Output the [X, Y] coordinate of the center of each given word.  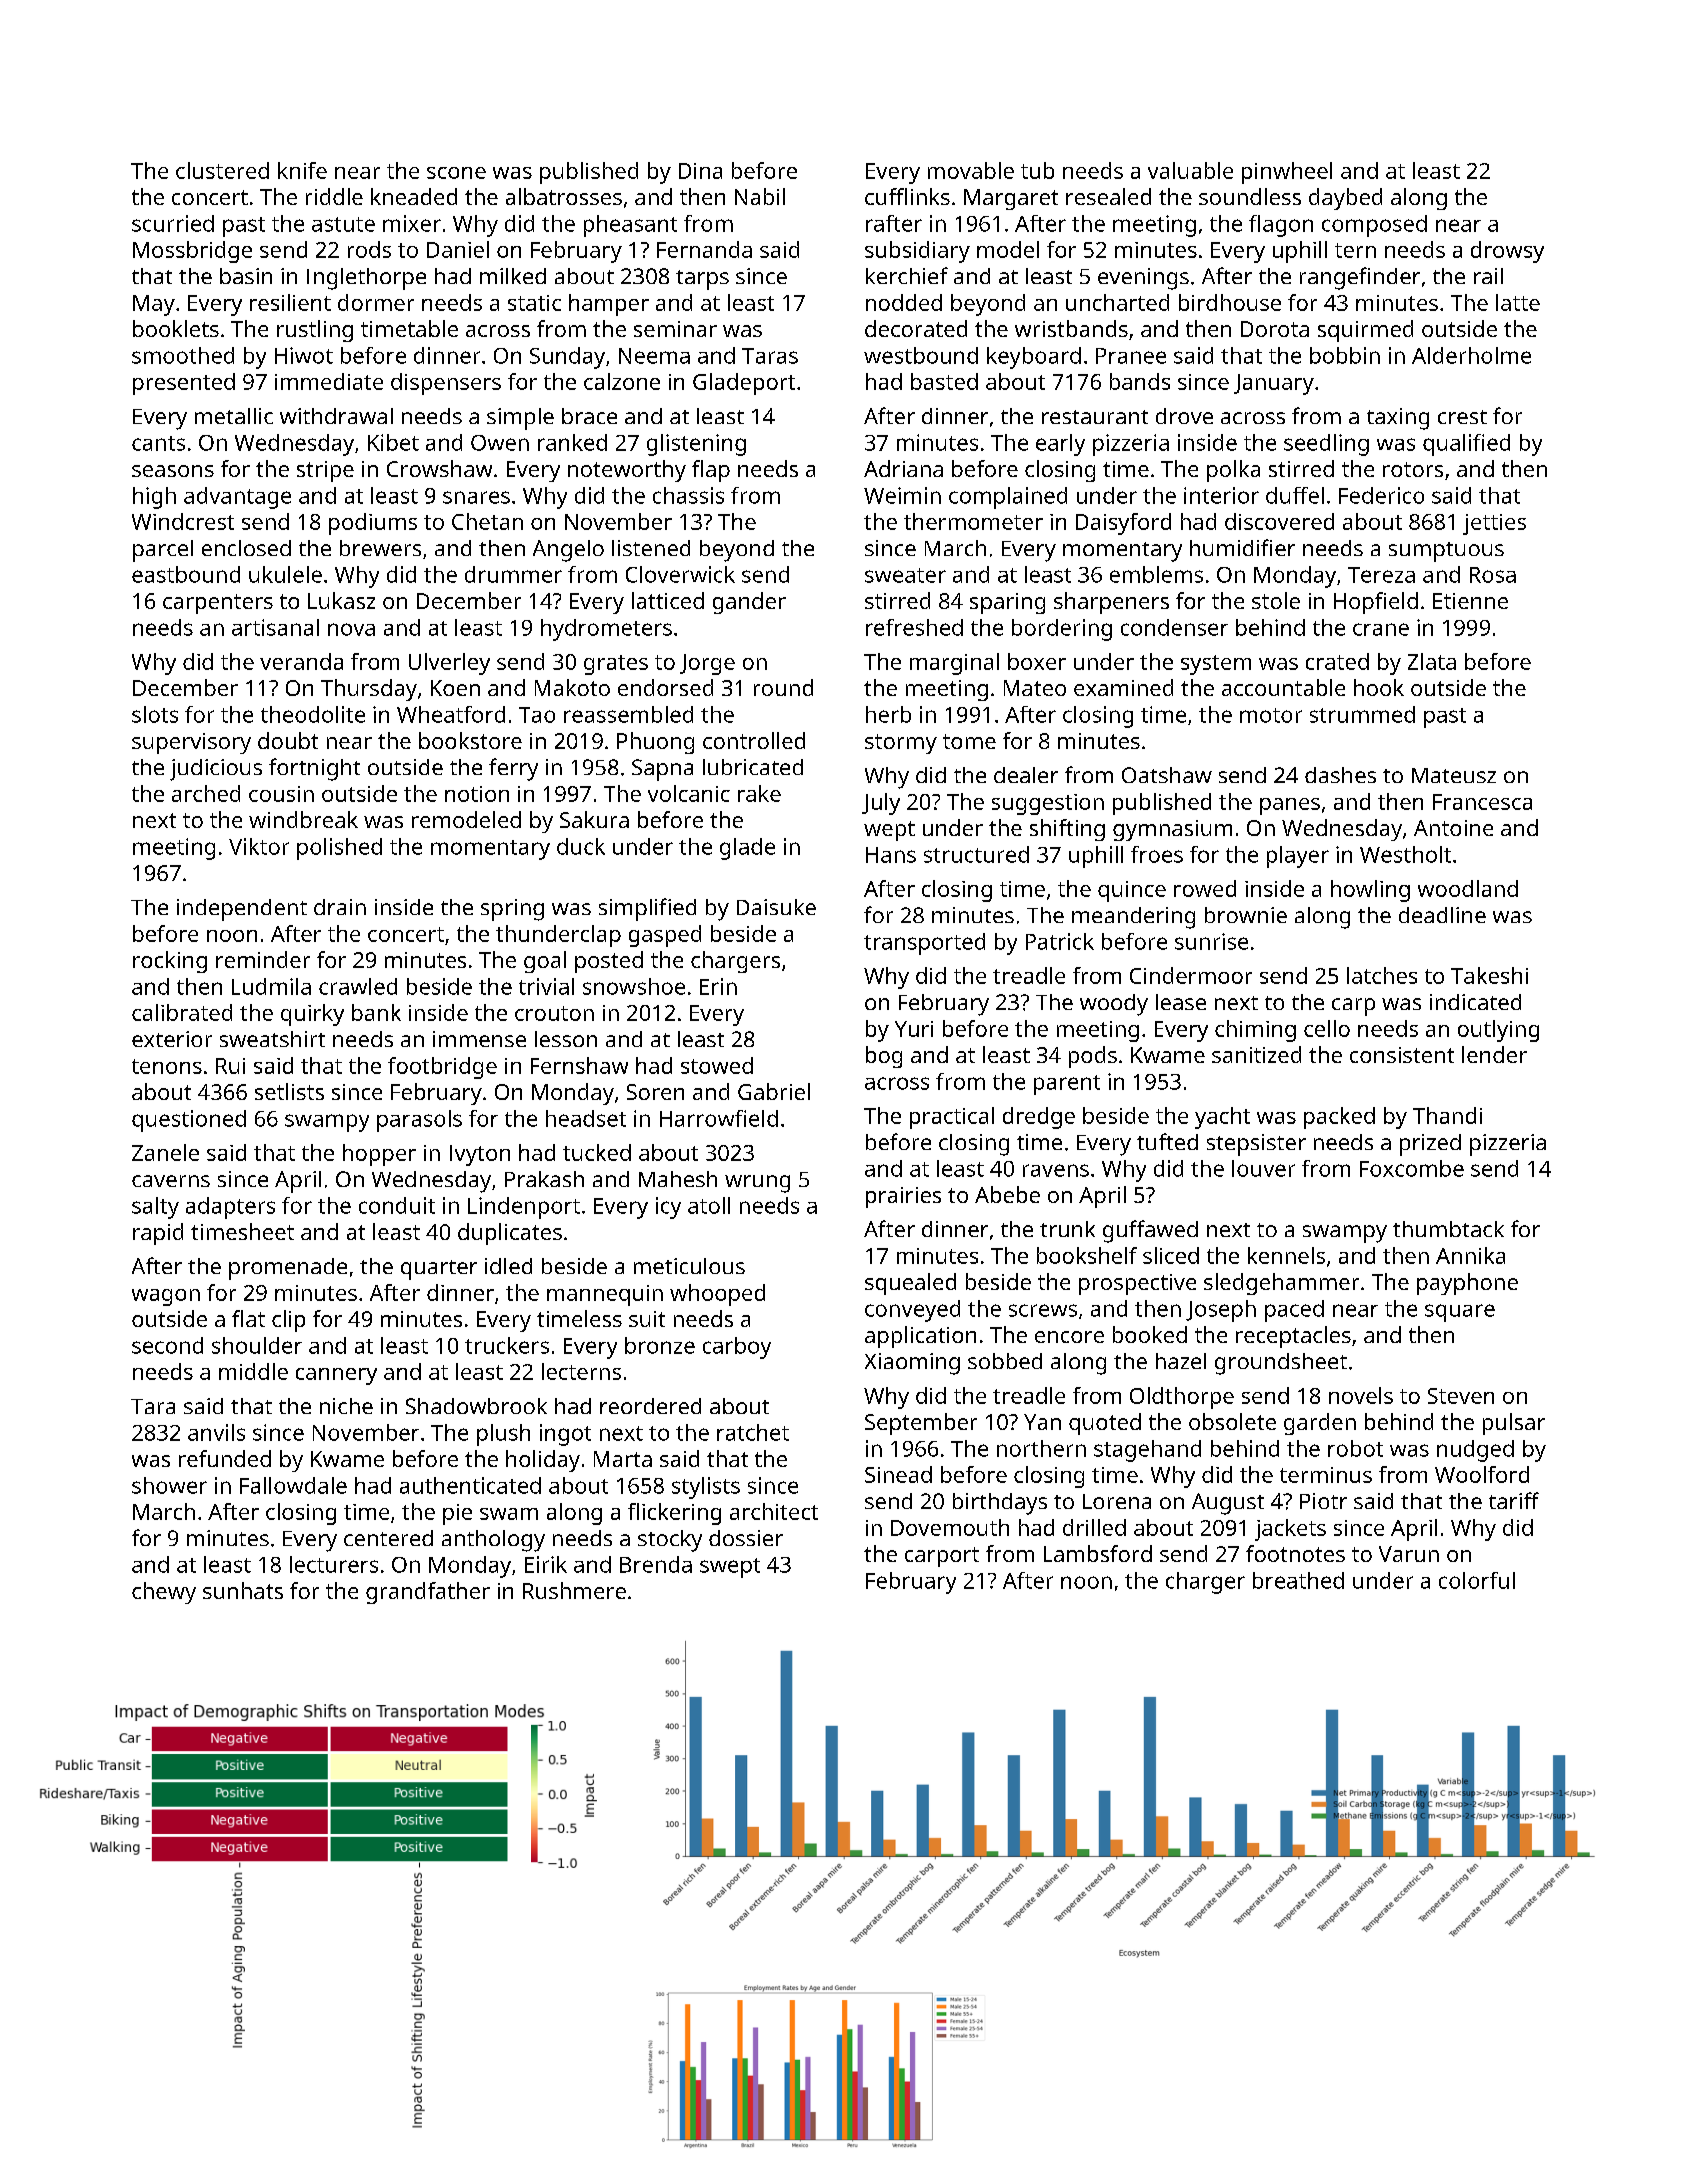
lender [1494, 1054]
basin [246, 276]
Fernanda [704, 249]
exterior [172, 1039]
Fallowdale [293, 1485]
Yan [1042, 1422]
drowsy [1507, 252]
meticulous [689, 1266]
